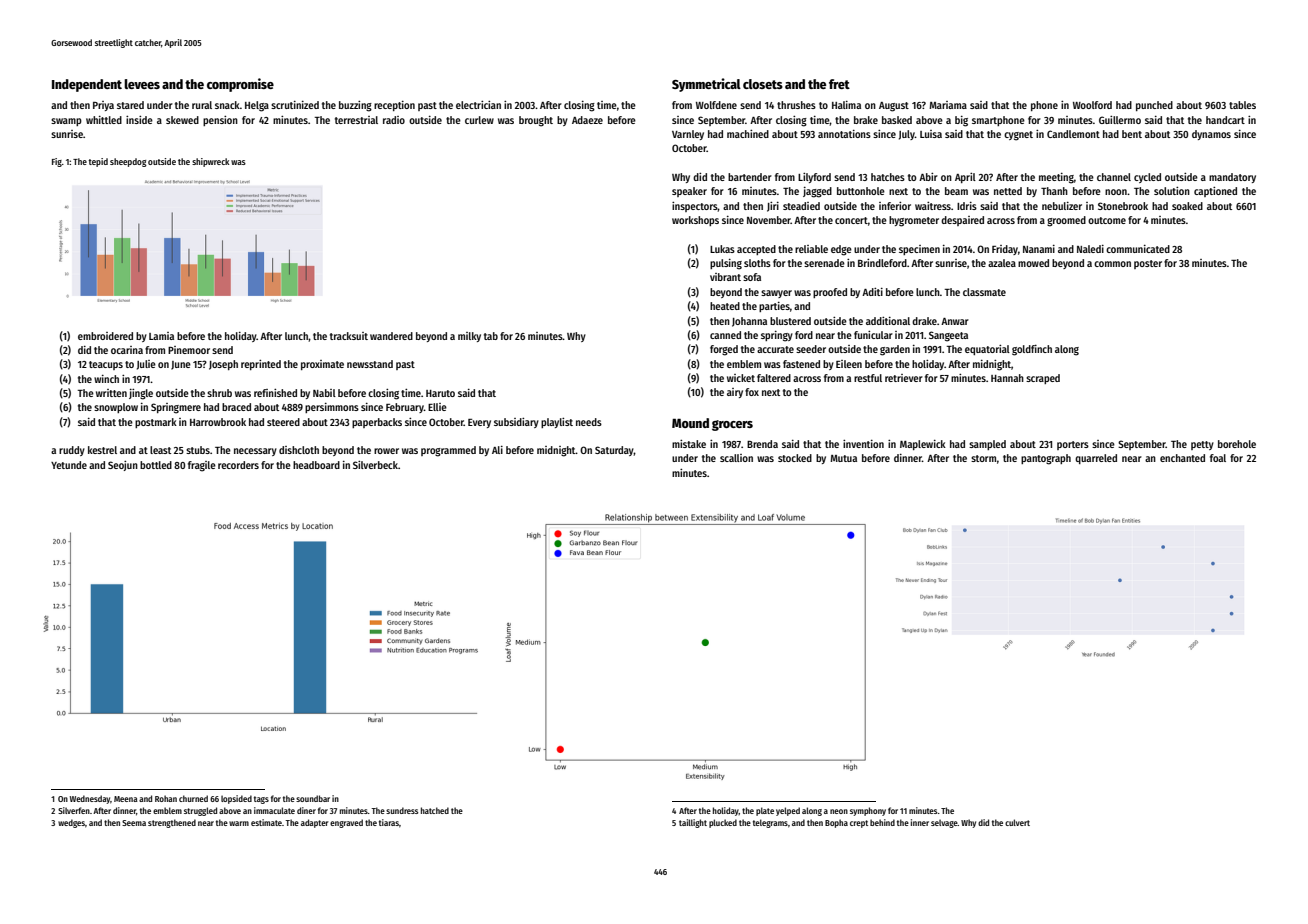  I want to click on tags, so click(261, 800).
